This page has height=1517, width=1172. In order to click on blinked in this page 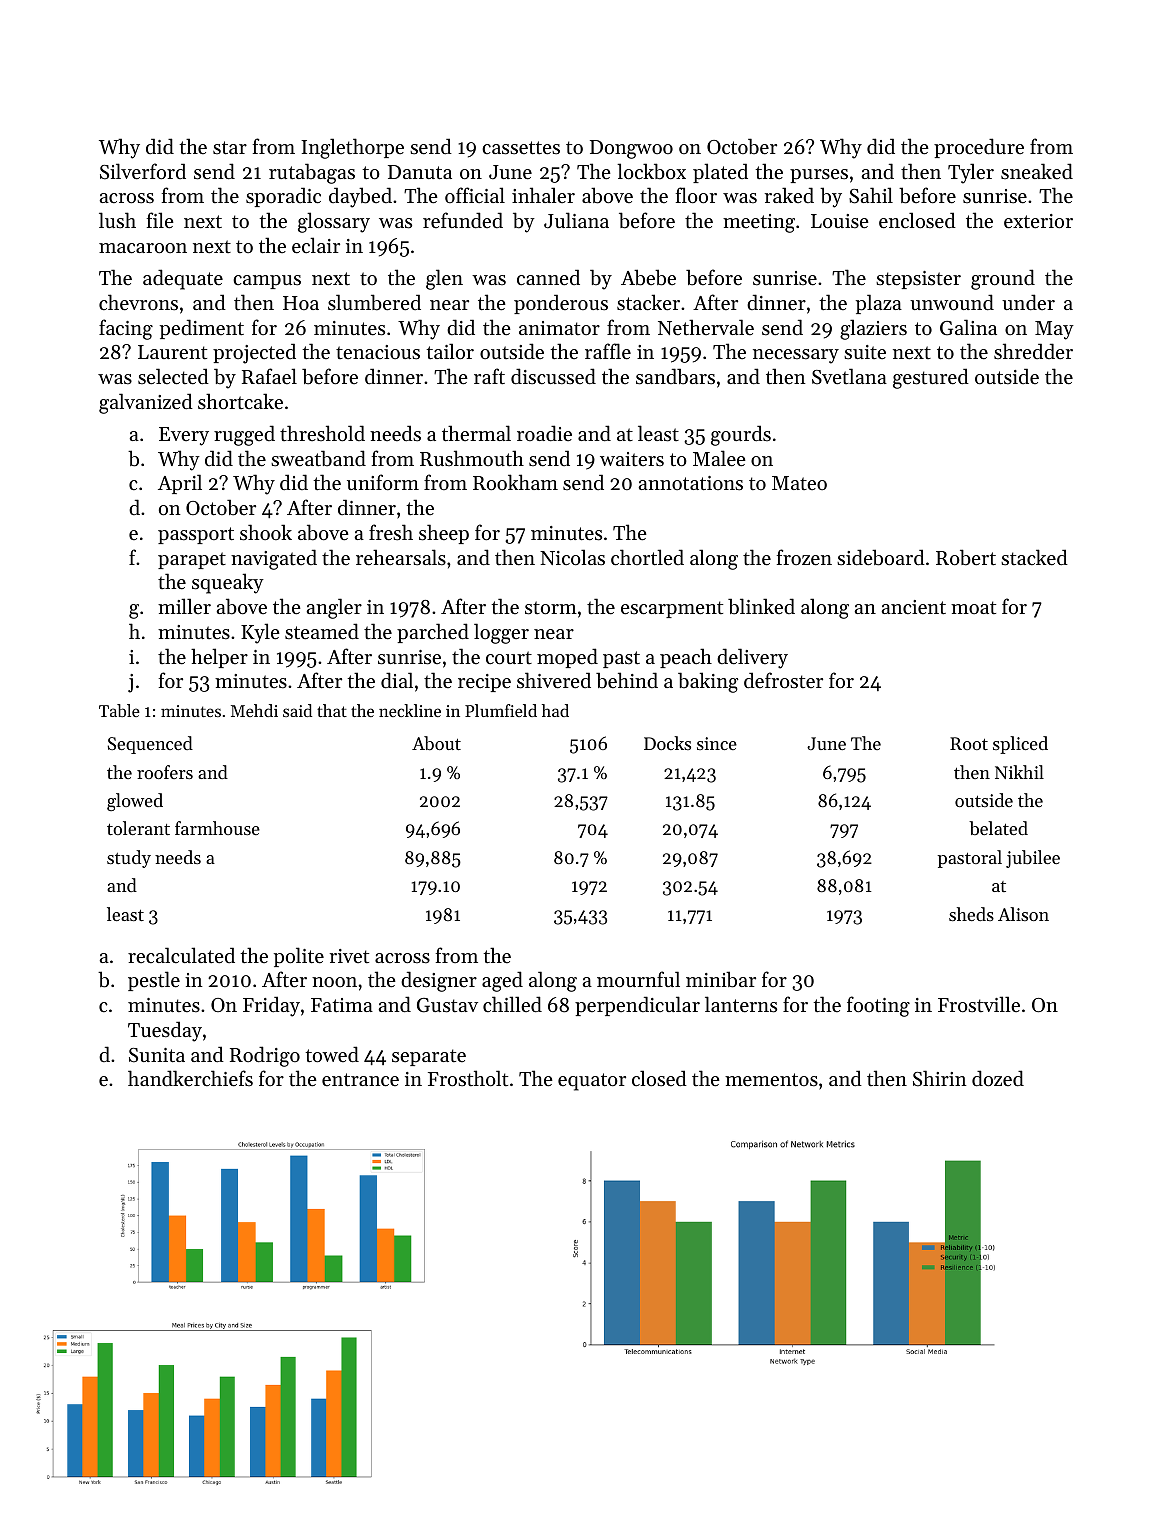, I will do `click(761, 606)`.
